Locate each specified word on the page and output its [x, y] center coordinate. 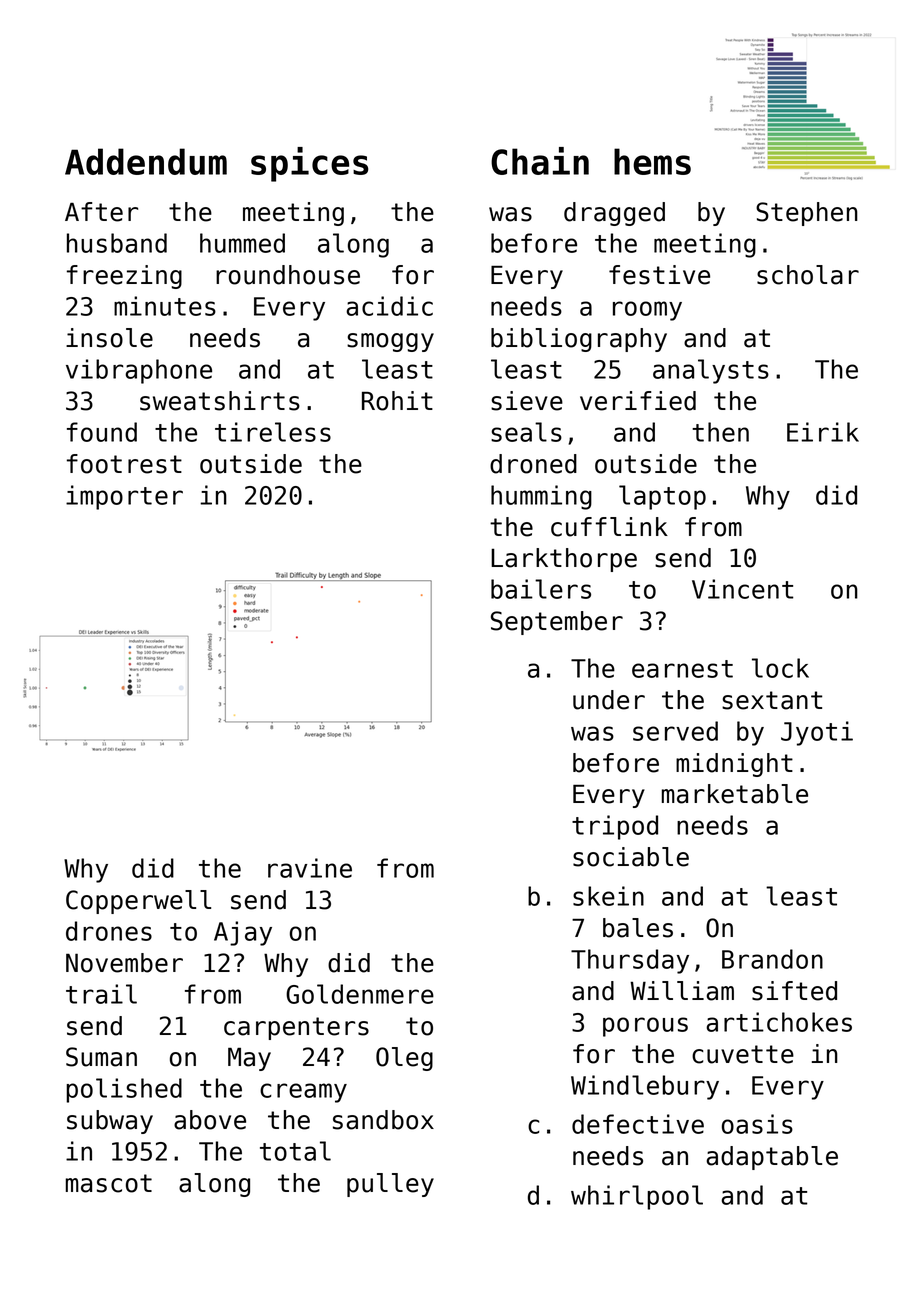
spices [310, 164]
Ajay [243, 933]
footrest [124, 464]
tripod [615, 827]
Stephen [807, 214]
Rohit [397, 401]
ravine [310, 868]
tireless [273, 432]
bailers [541, 589]
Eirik [823, 432]
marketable [735, 794]
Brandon [772, 959]
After [101, 212]
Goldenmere [360, 994]
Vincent [742, 589]
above [210, 1120]
